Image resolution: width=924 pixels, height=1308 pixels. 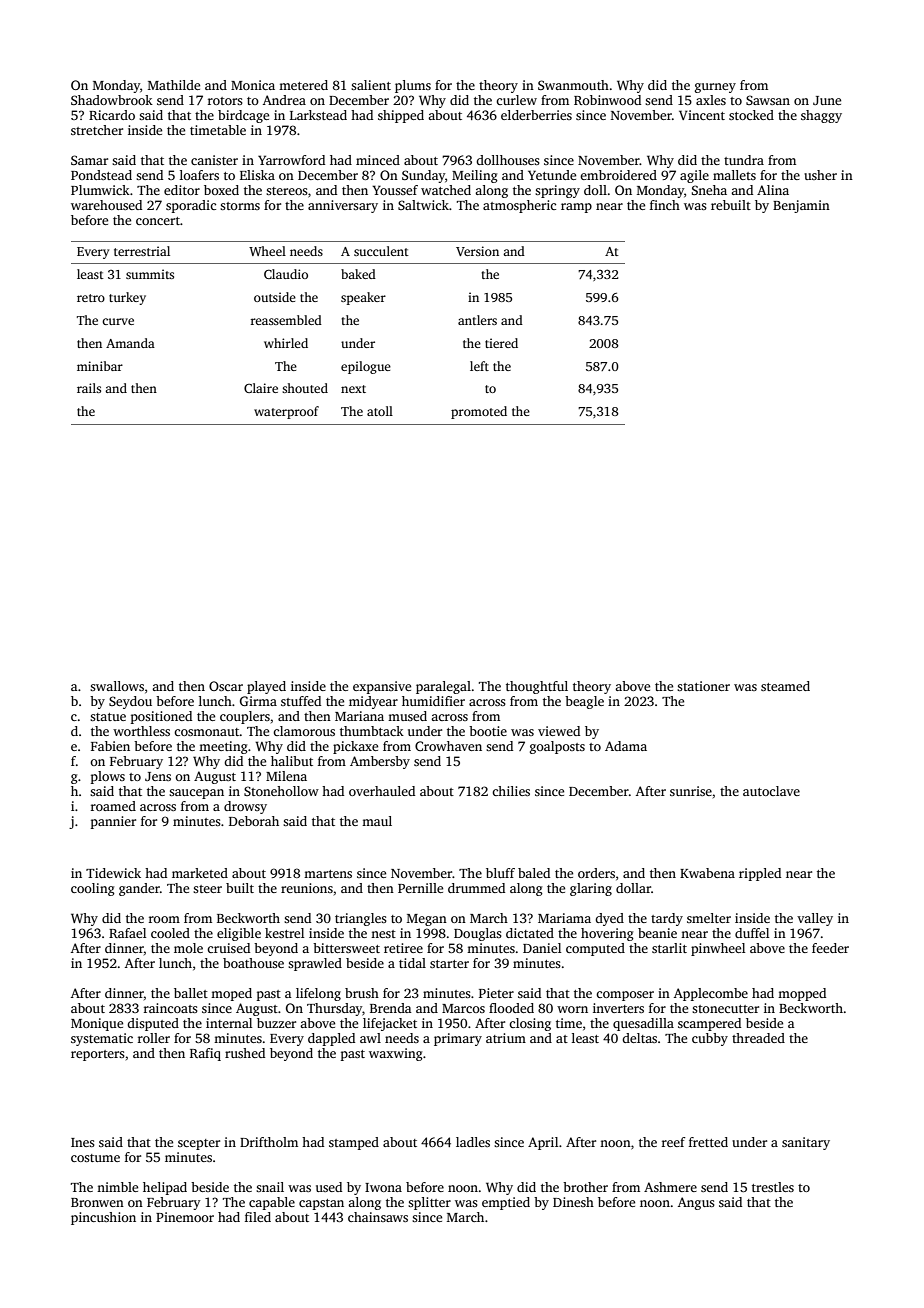 I want to click on maul, so click(x=377, y=821).
